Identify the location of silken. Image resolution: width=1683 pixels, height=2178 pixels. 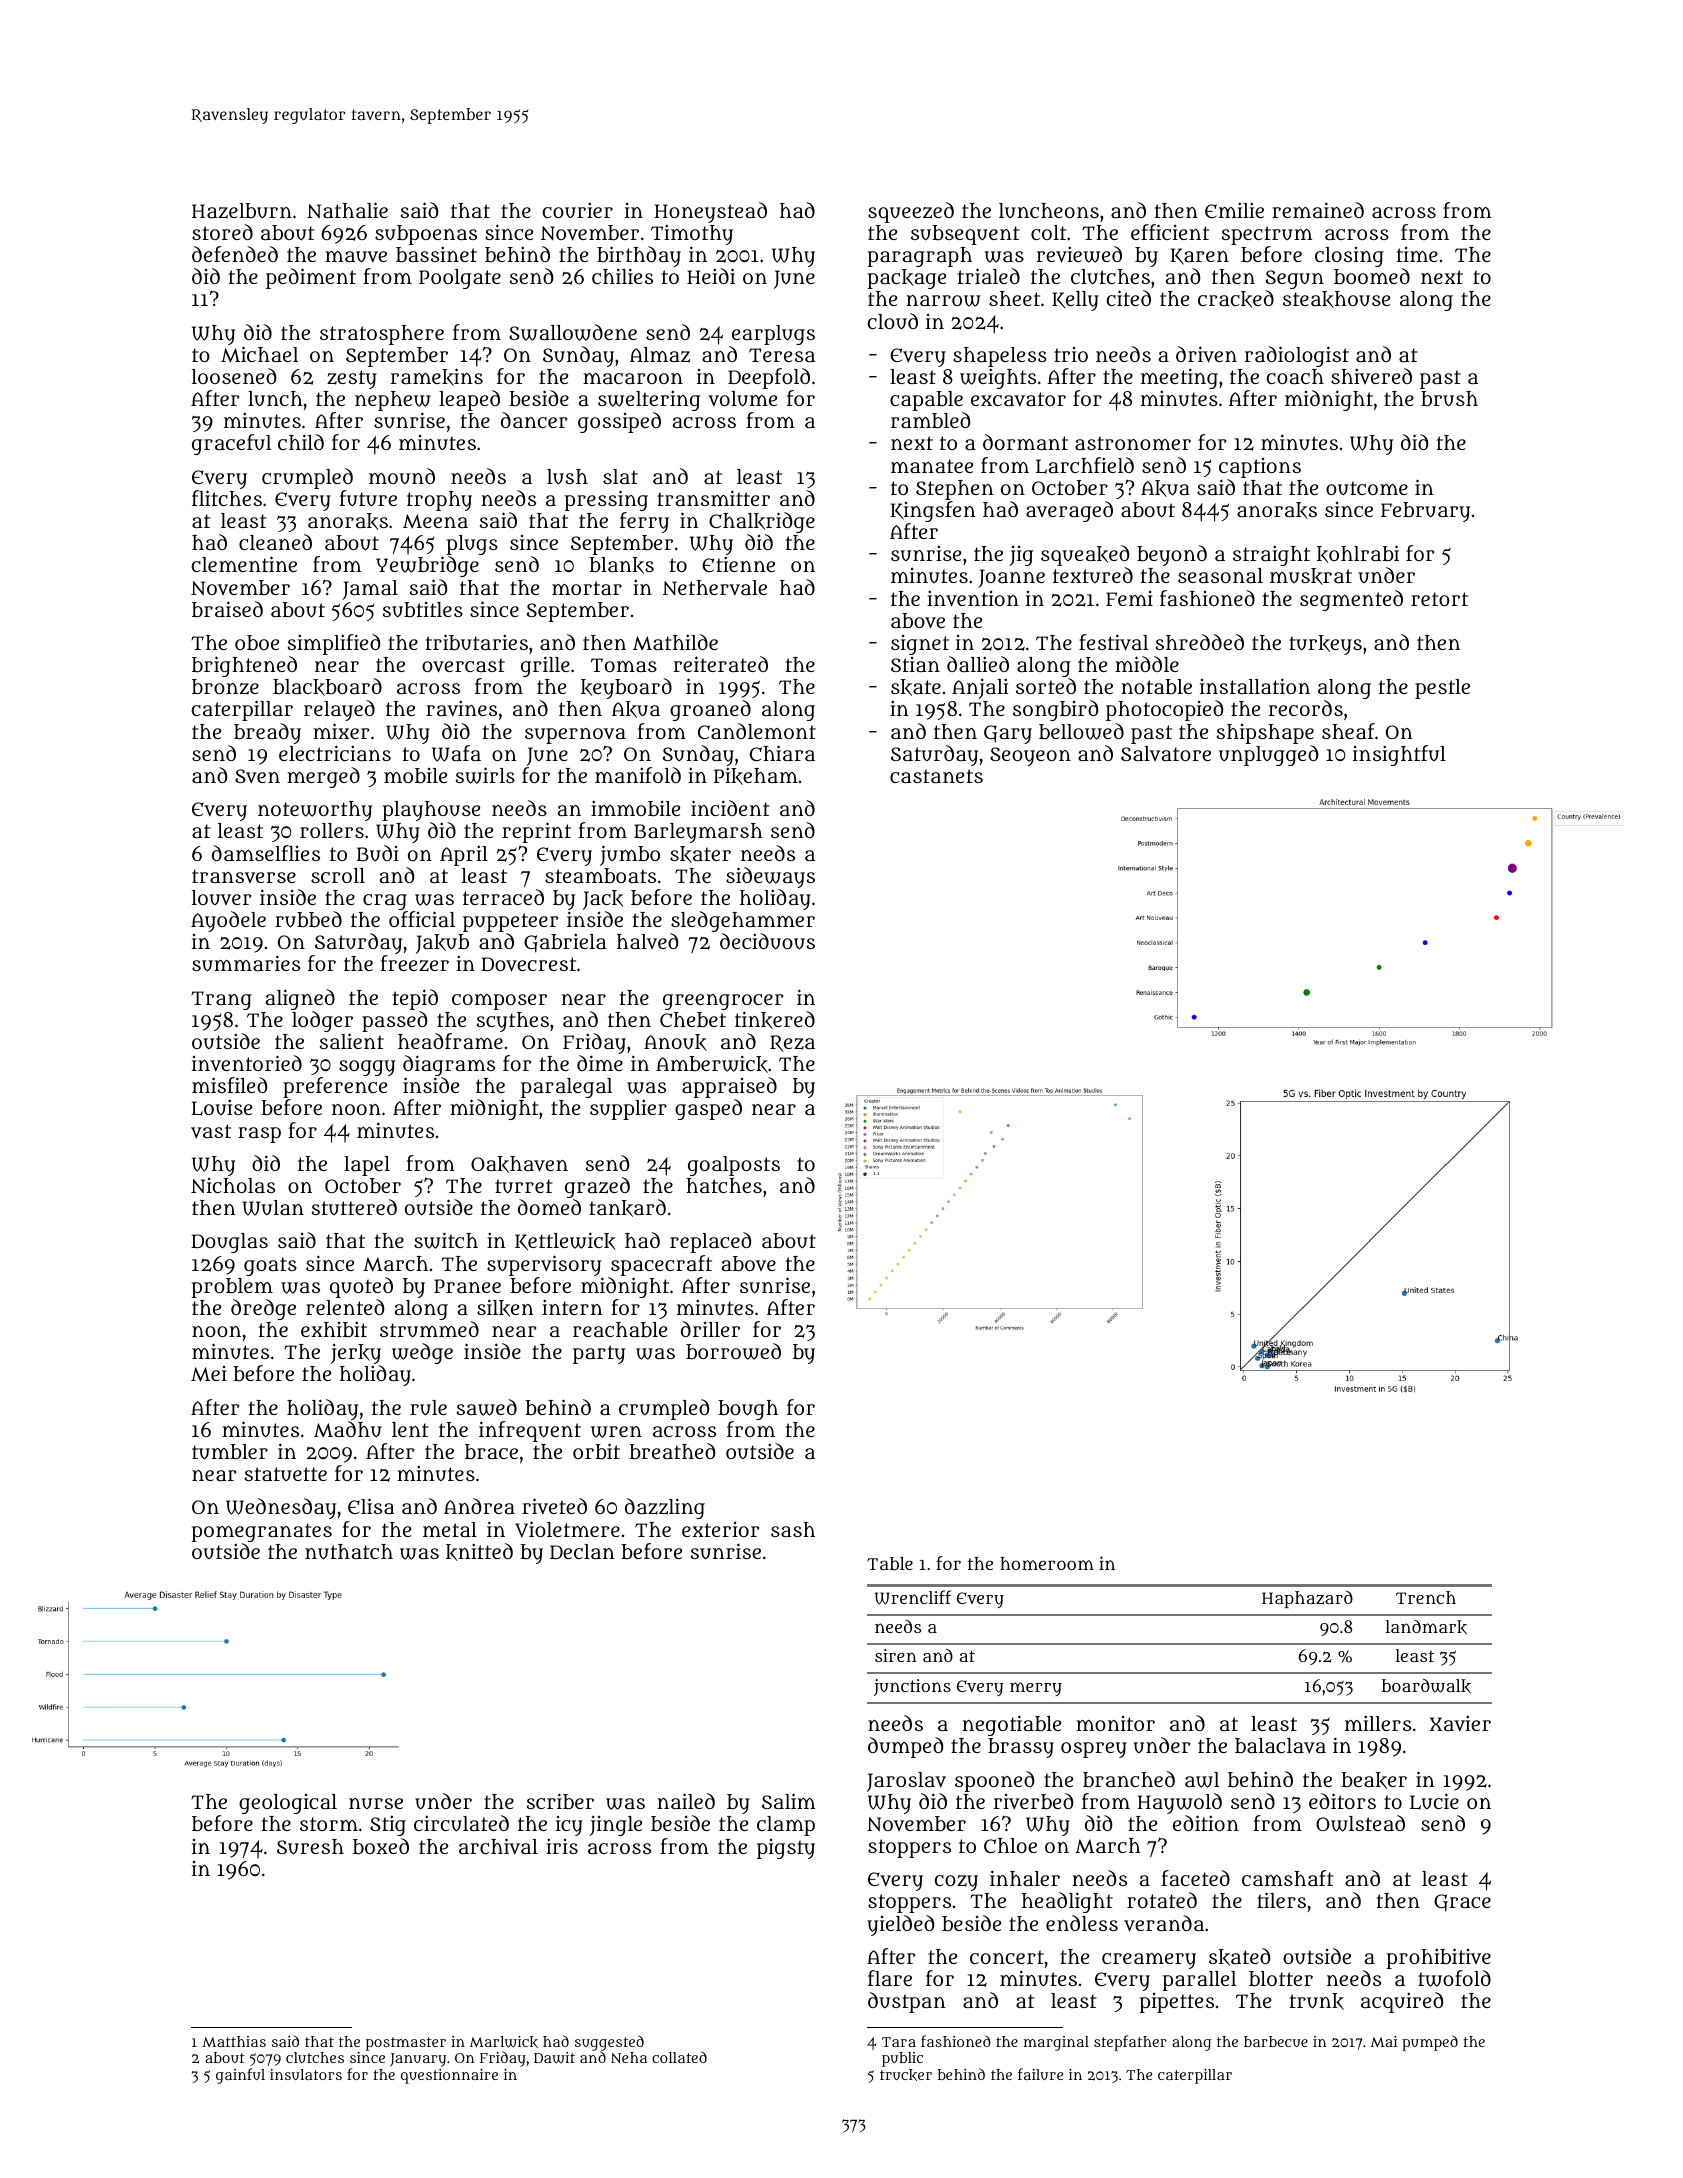
(505, 1308).
